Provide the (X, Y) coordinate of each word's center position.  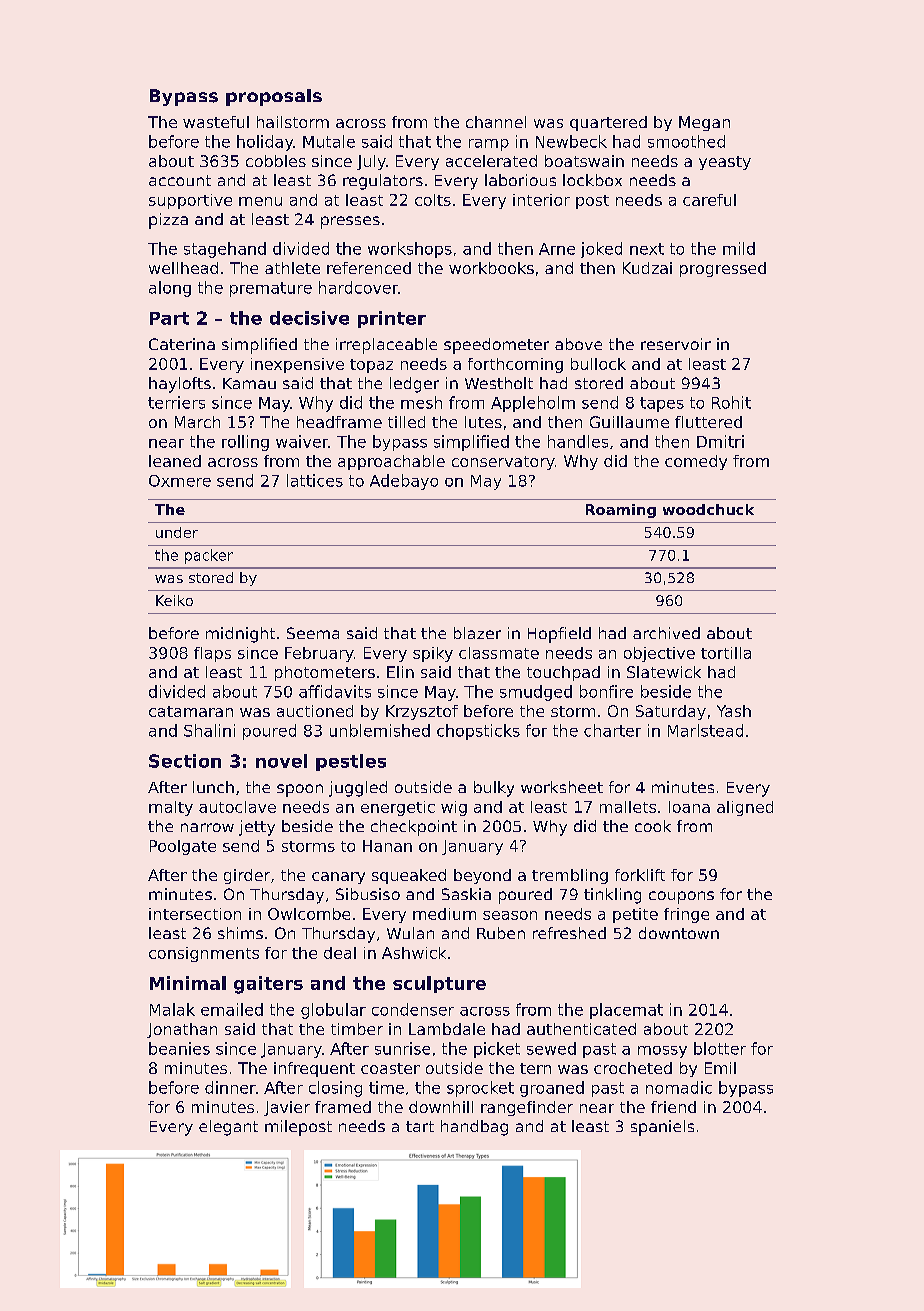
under (177, 532)
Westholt (499, 383)
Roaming (621, 511)
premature (271, 289)
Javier (287, 1108)
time (386, 1087)
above (578, 344)
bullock (598, 364)
